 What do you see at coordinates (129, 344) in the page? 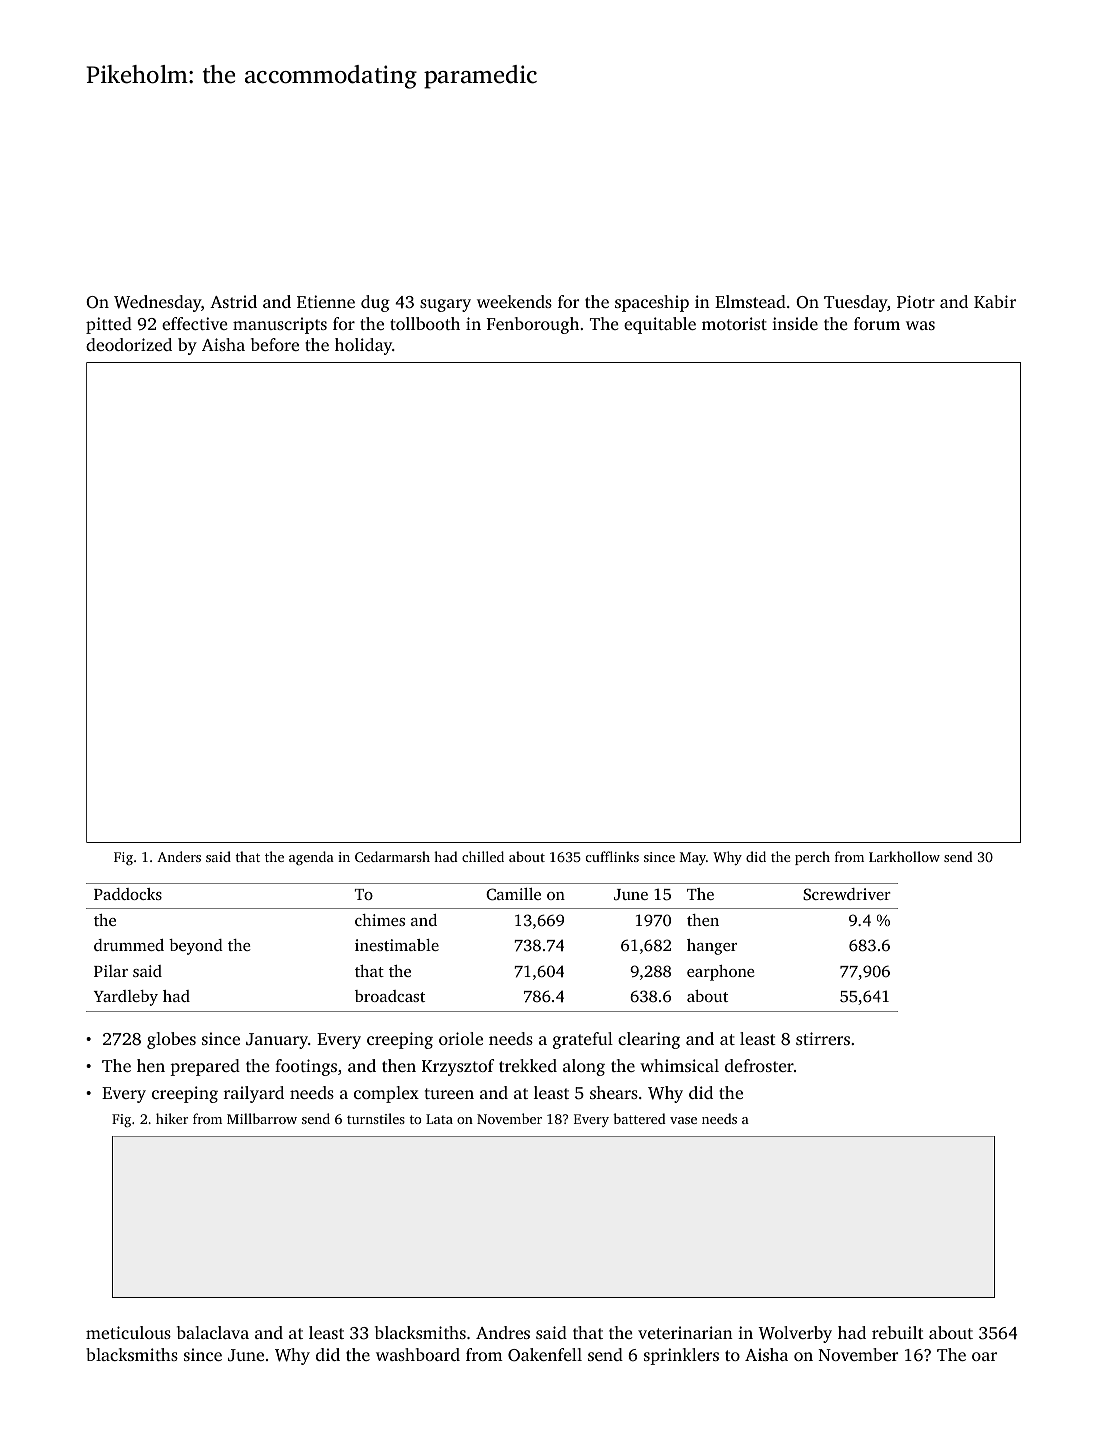
I see `deodorized` at bounding box center [129, 344].
